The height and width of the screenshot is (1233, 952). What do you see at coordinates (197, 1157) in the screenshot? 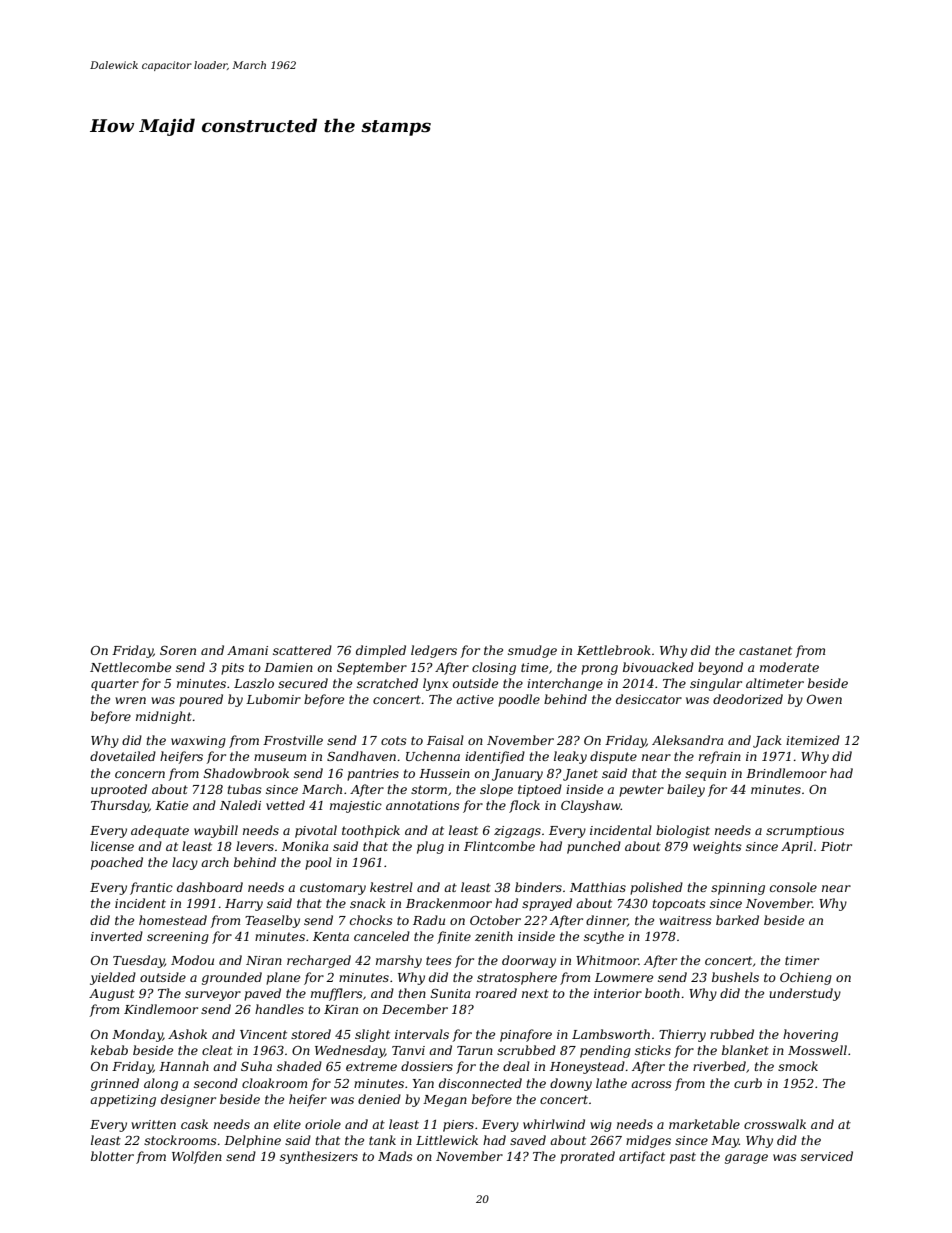
I see `Wolfden` at bounding box center [197, 1157].
